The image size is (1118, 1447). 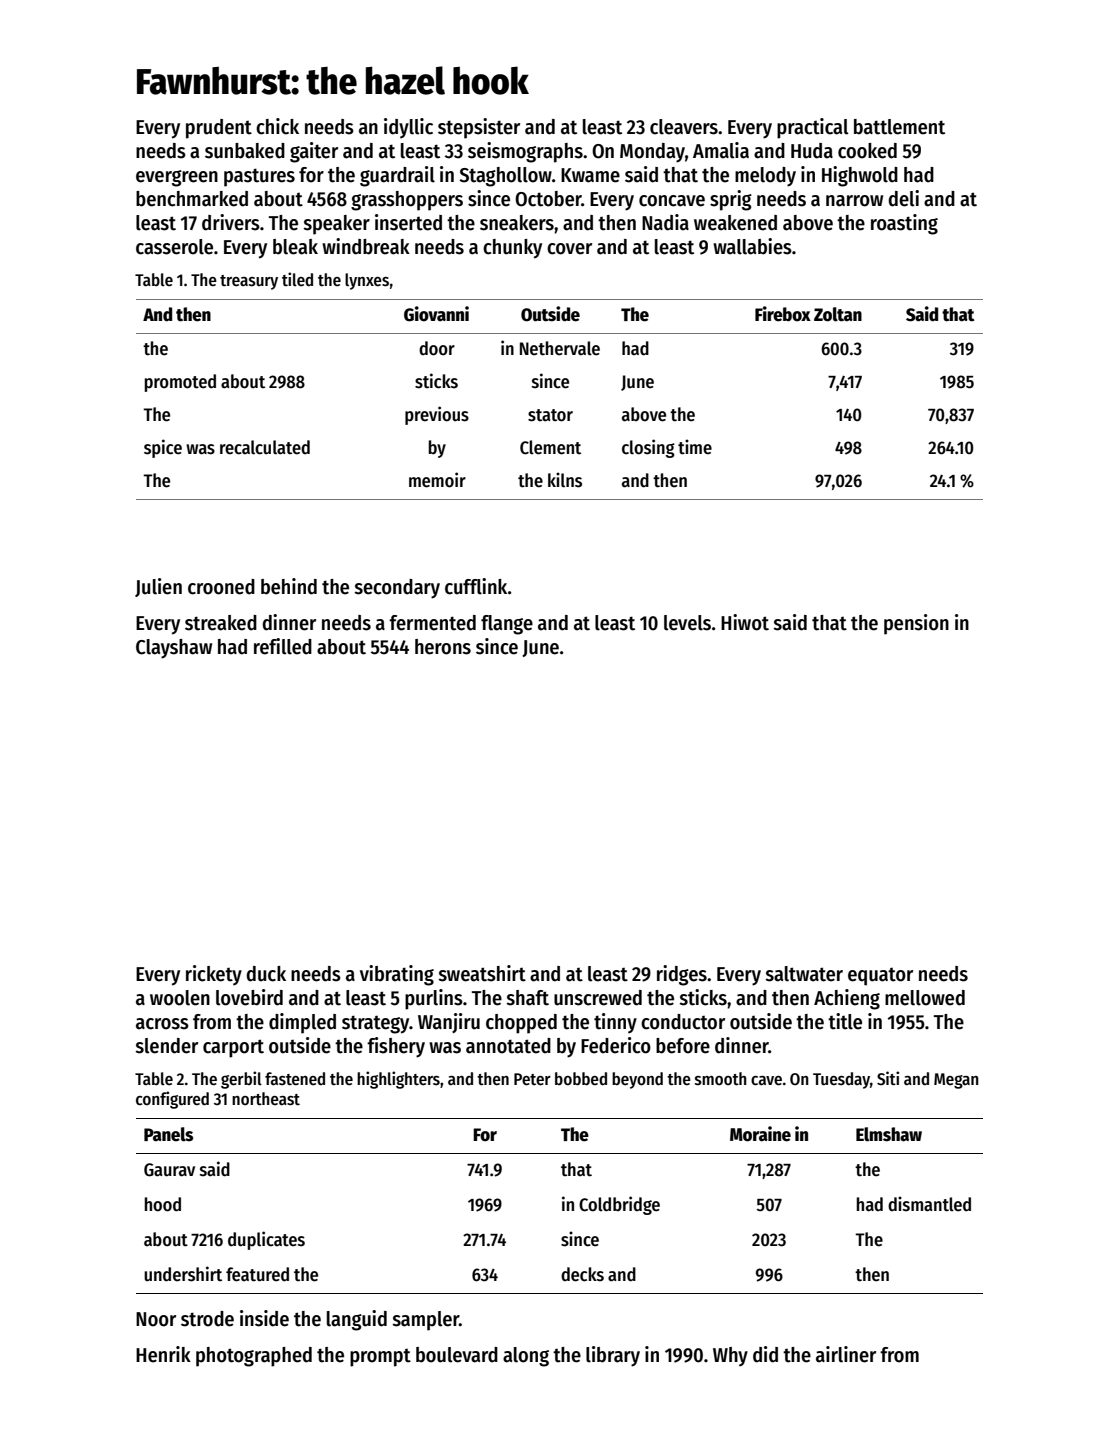 What do you see at coordinates (613, 1356) in the image?
I see `library` at bounding box center [613, 1356].
